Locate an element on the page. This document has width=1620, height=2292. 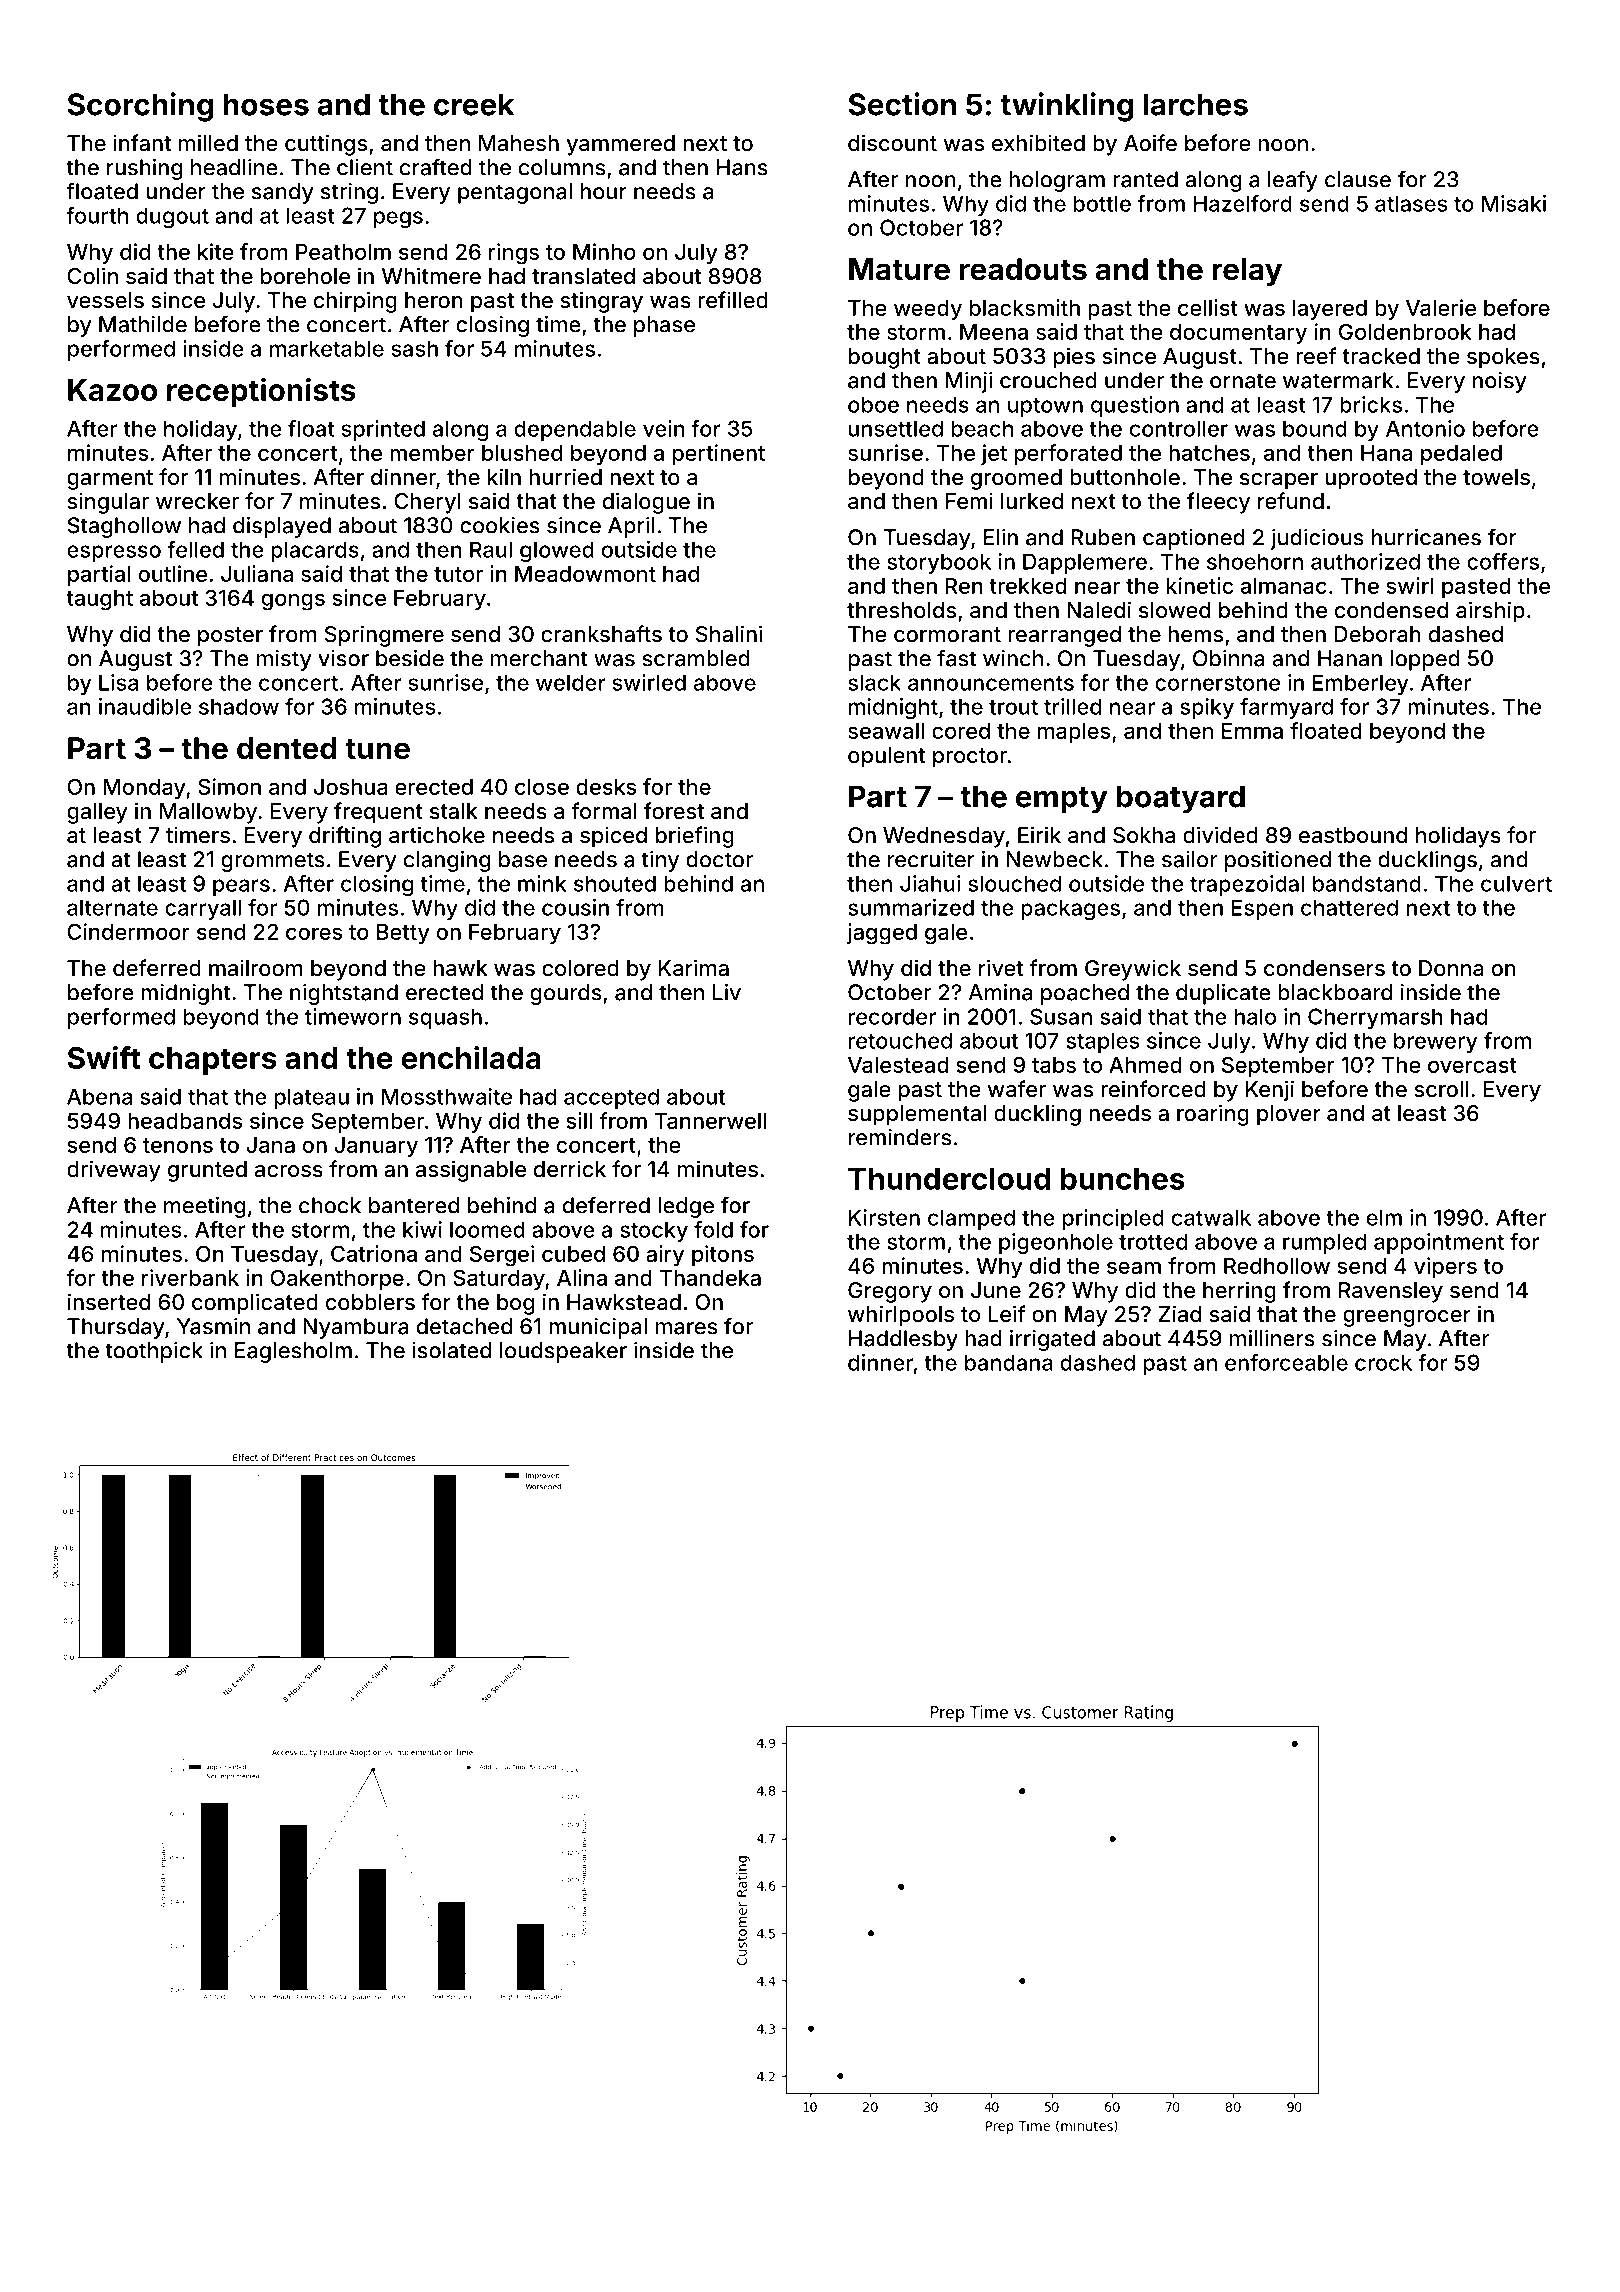
larches is located at coordinates (1195, 104).
